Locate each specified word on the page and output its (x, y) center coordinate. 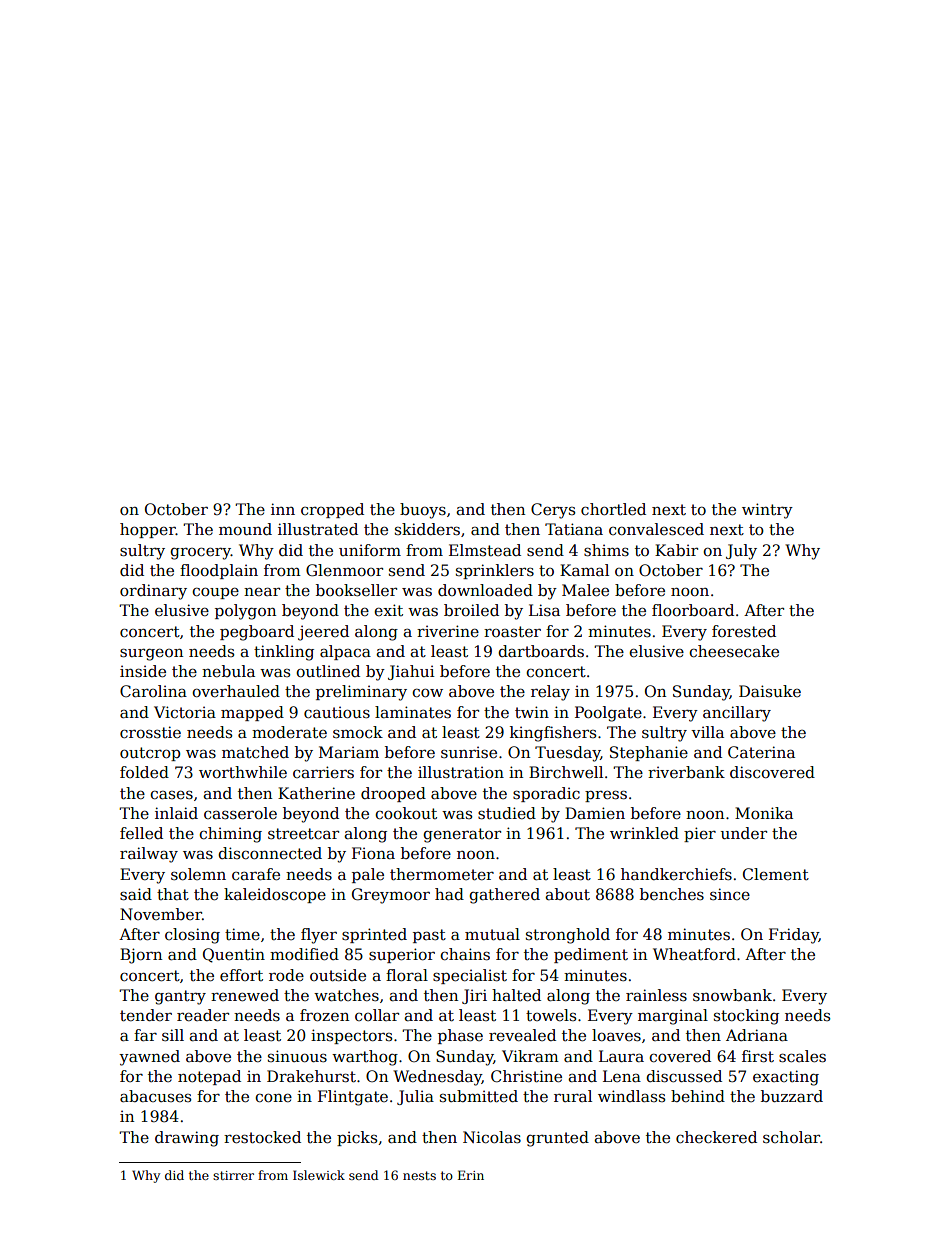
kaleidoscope (275, 895)
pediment (591, 955)
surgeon (151, 654)
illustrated (318, 529)
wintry (767, 511)
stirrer (233, 1175)
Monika (764, 813)
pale (368, 875)
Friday (794, 936)
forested (744, 631)
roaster (512, 632)
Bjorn (141, 956)
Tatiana (574, 529)
